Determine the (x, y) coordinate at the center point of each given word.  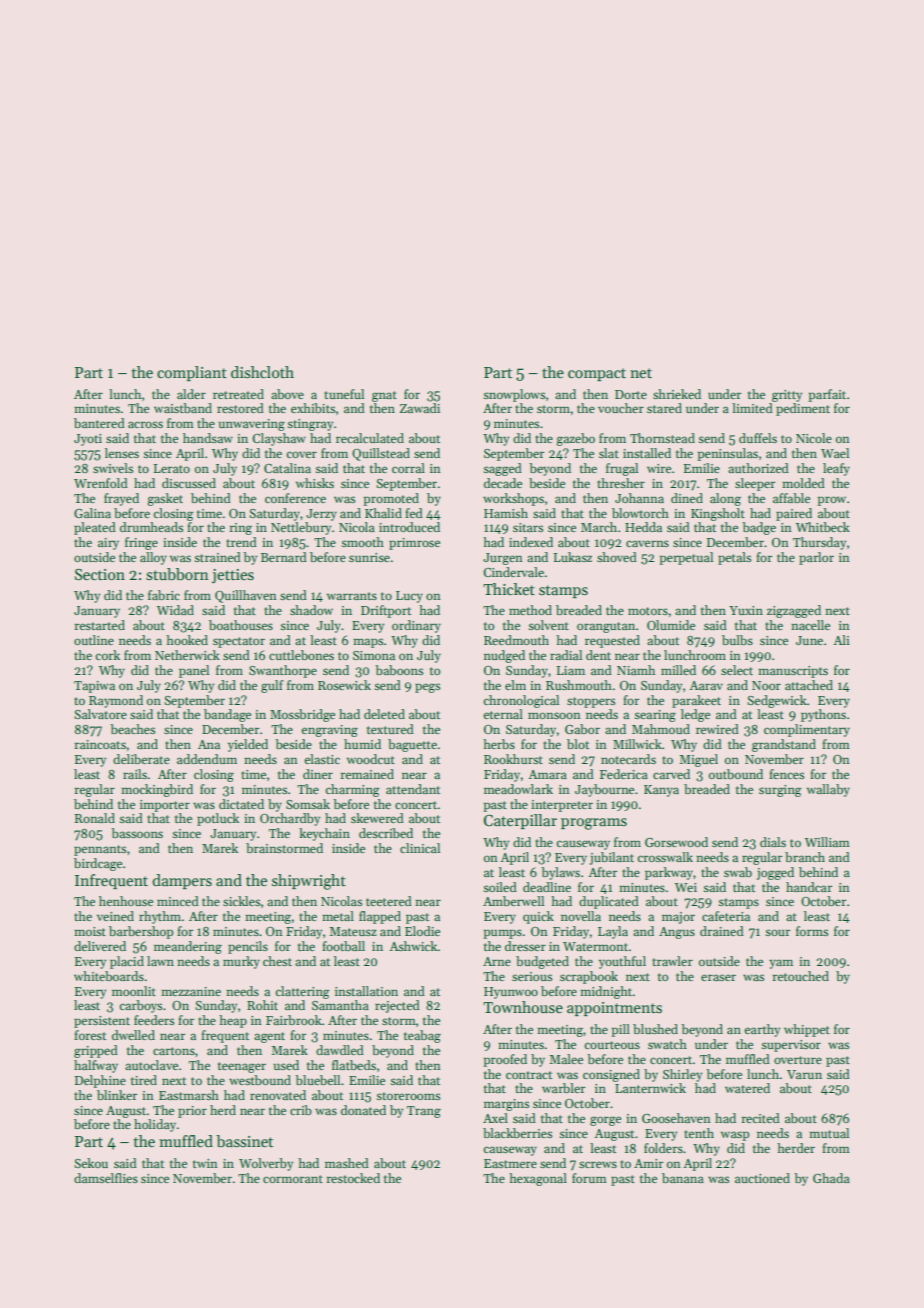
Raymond (116, 701)
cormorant (293, 1179)
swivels (113, 468)
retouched (801, 976)
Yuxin (746, 610)
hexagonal (538, 1179)
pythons (823, 715)
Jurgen (503, 559)
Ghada (831, 1178)
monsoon (554, 715)
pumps (503, 934)
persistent (102, 1022)
